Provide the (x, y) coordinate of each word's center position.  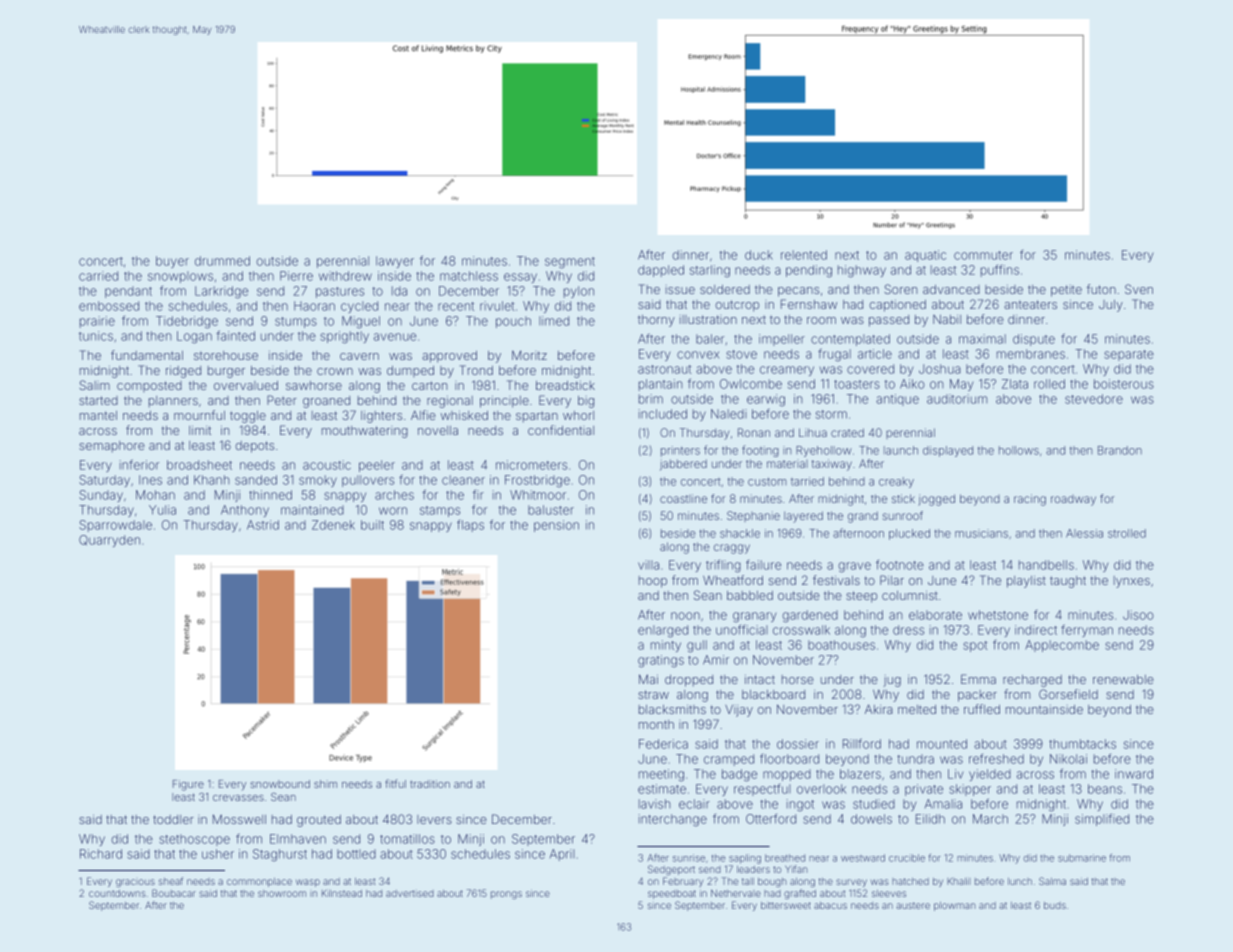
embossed (109, 306)
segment (570, 263)
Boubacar (174, 893)
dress (908, 630)
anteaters (1030, 304)
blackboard (773, 694)
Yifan (796, 869)
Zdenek (333, 525)
